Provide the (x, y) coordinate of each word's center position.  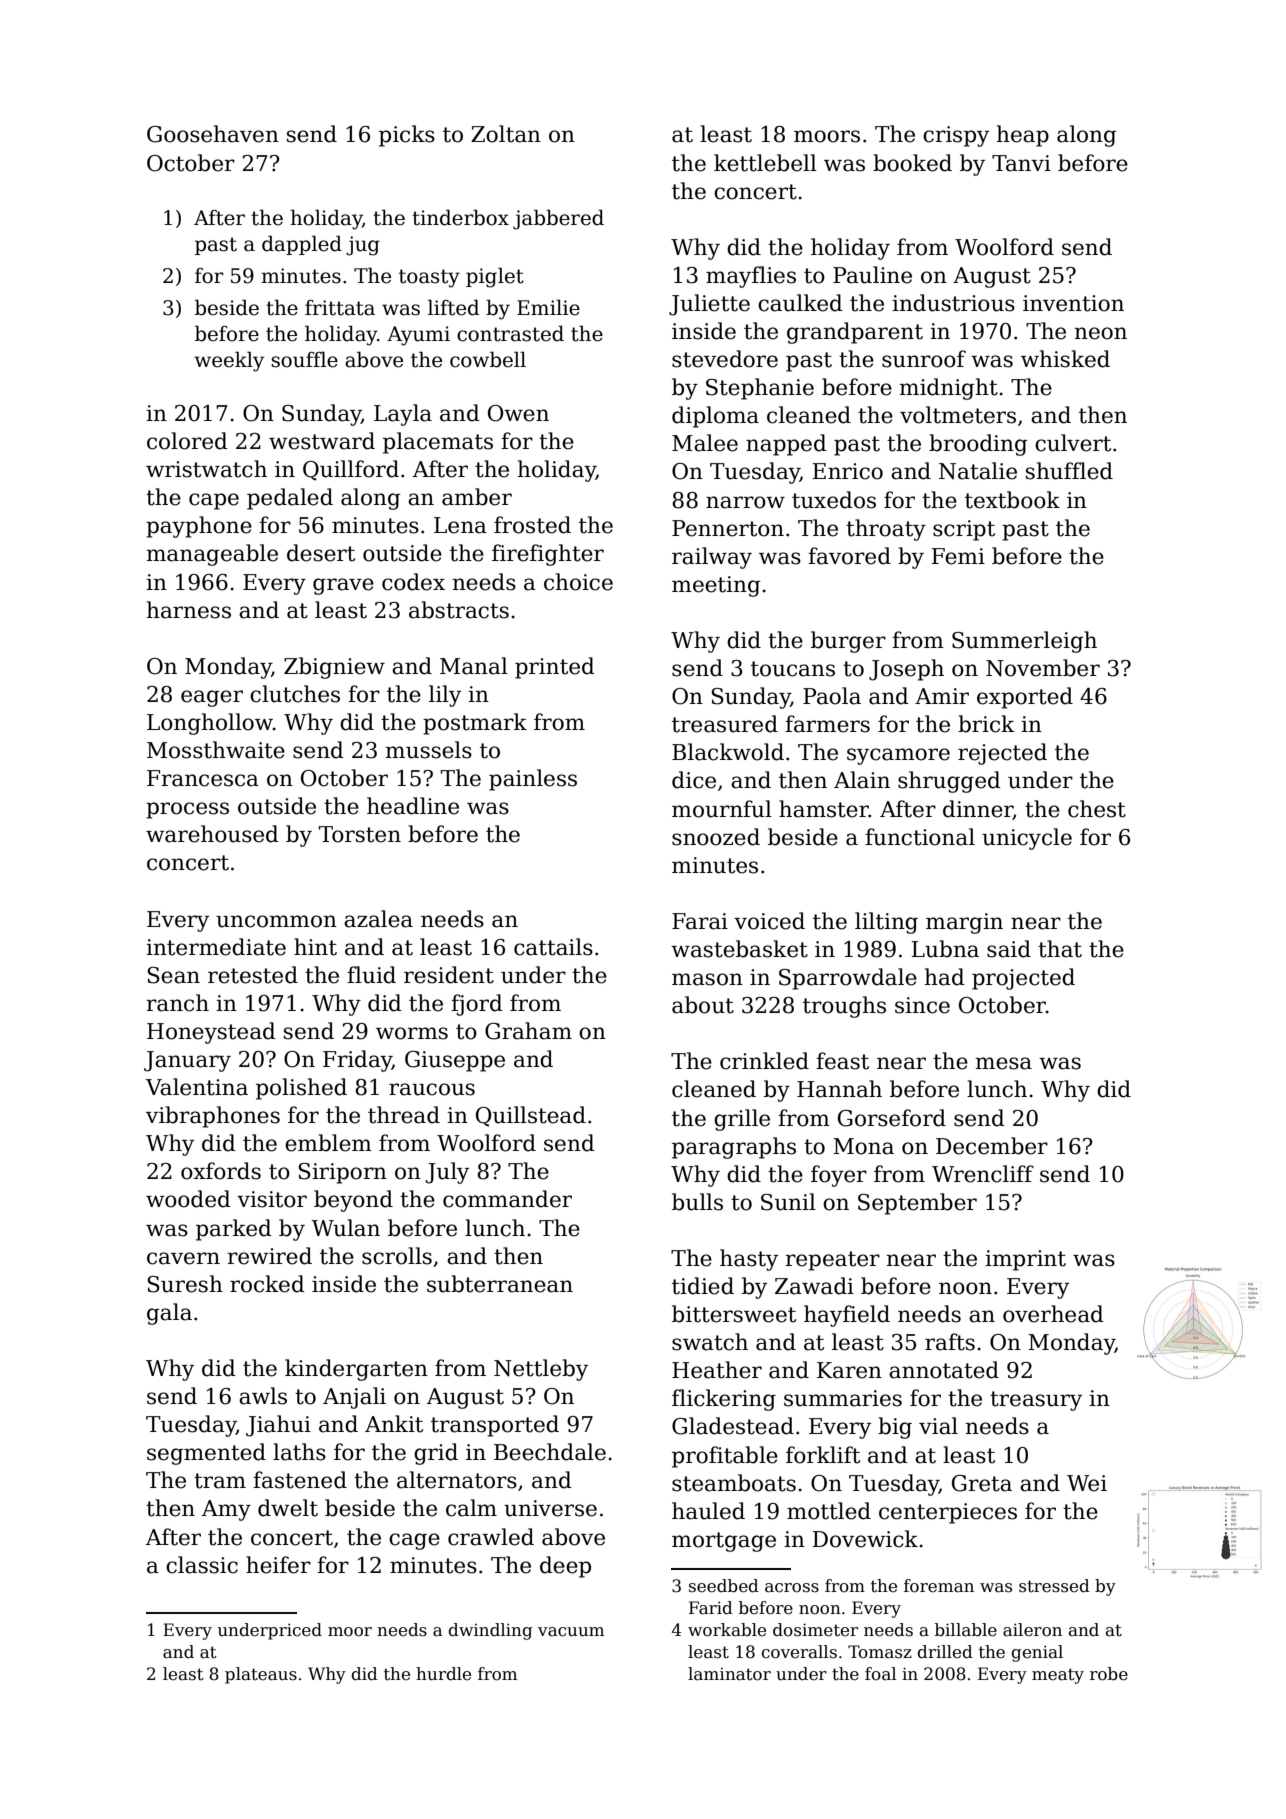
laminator (729, 1674)
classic (202, 1565)
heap (1023, 136)
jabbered (558, 219)
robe (1109, 1674)
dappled (302, 245)
